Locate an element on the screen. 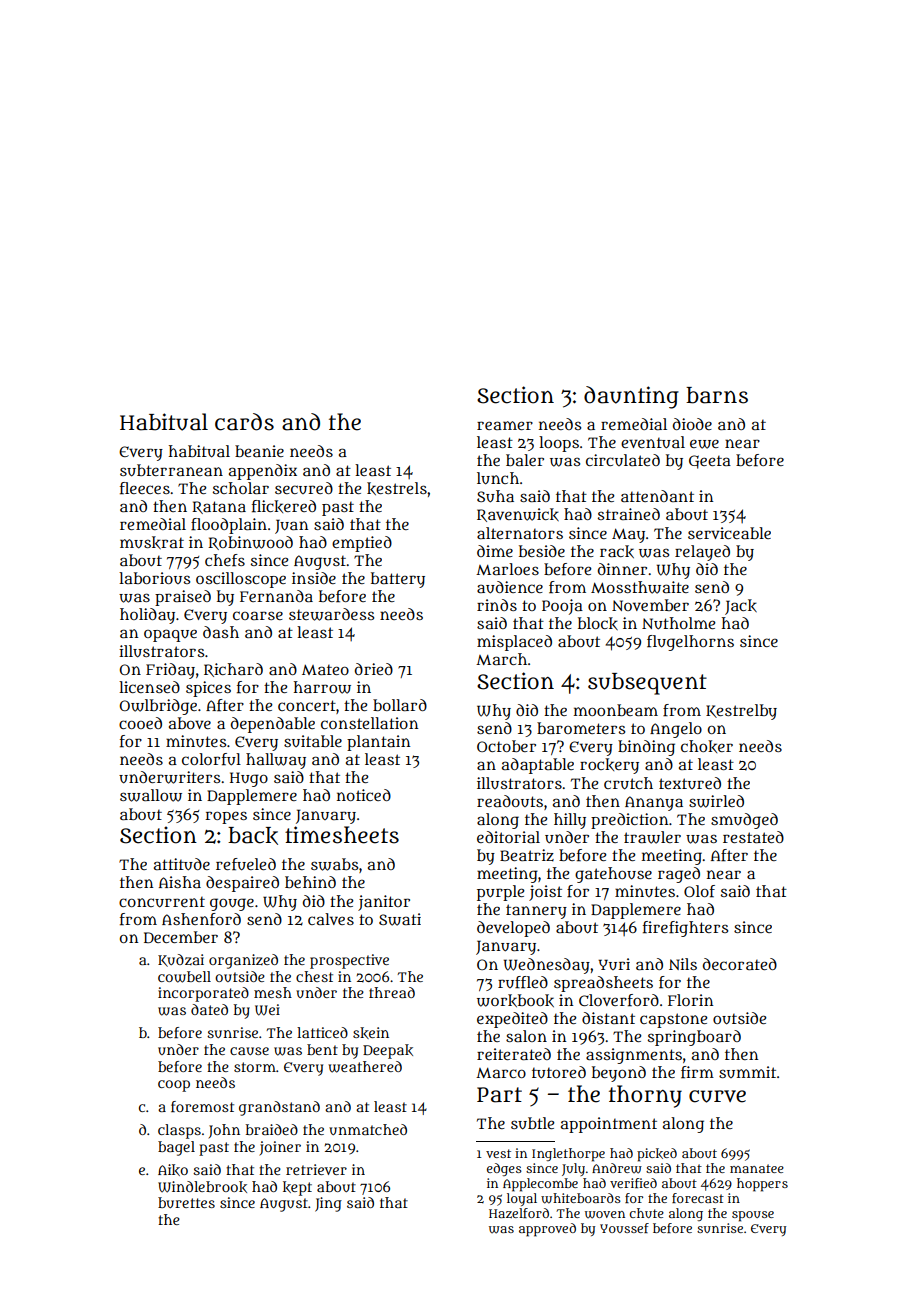 This screenshot has width=908, height=1316. colorful is located at coordinates (211, 759).
